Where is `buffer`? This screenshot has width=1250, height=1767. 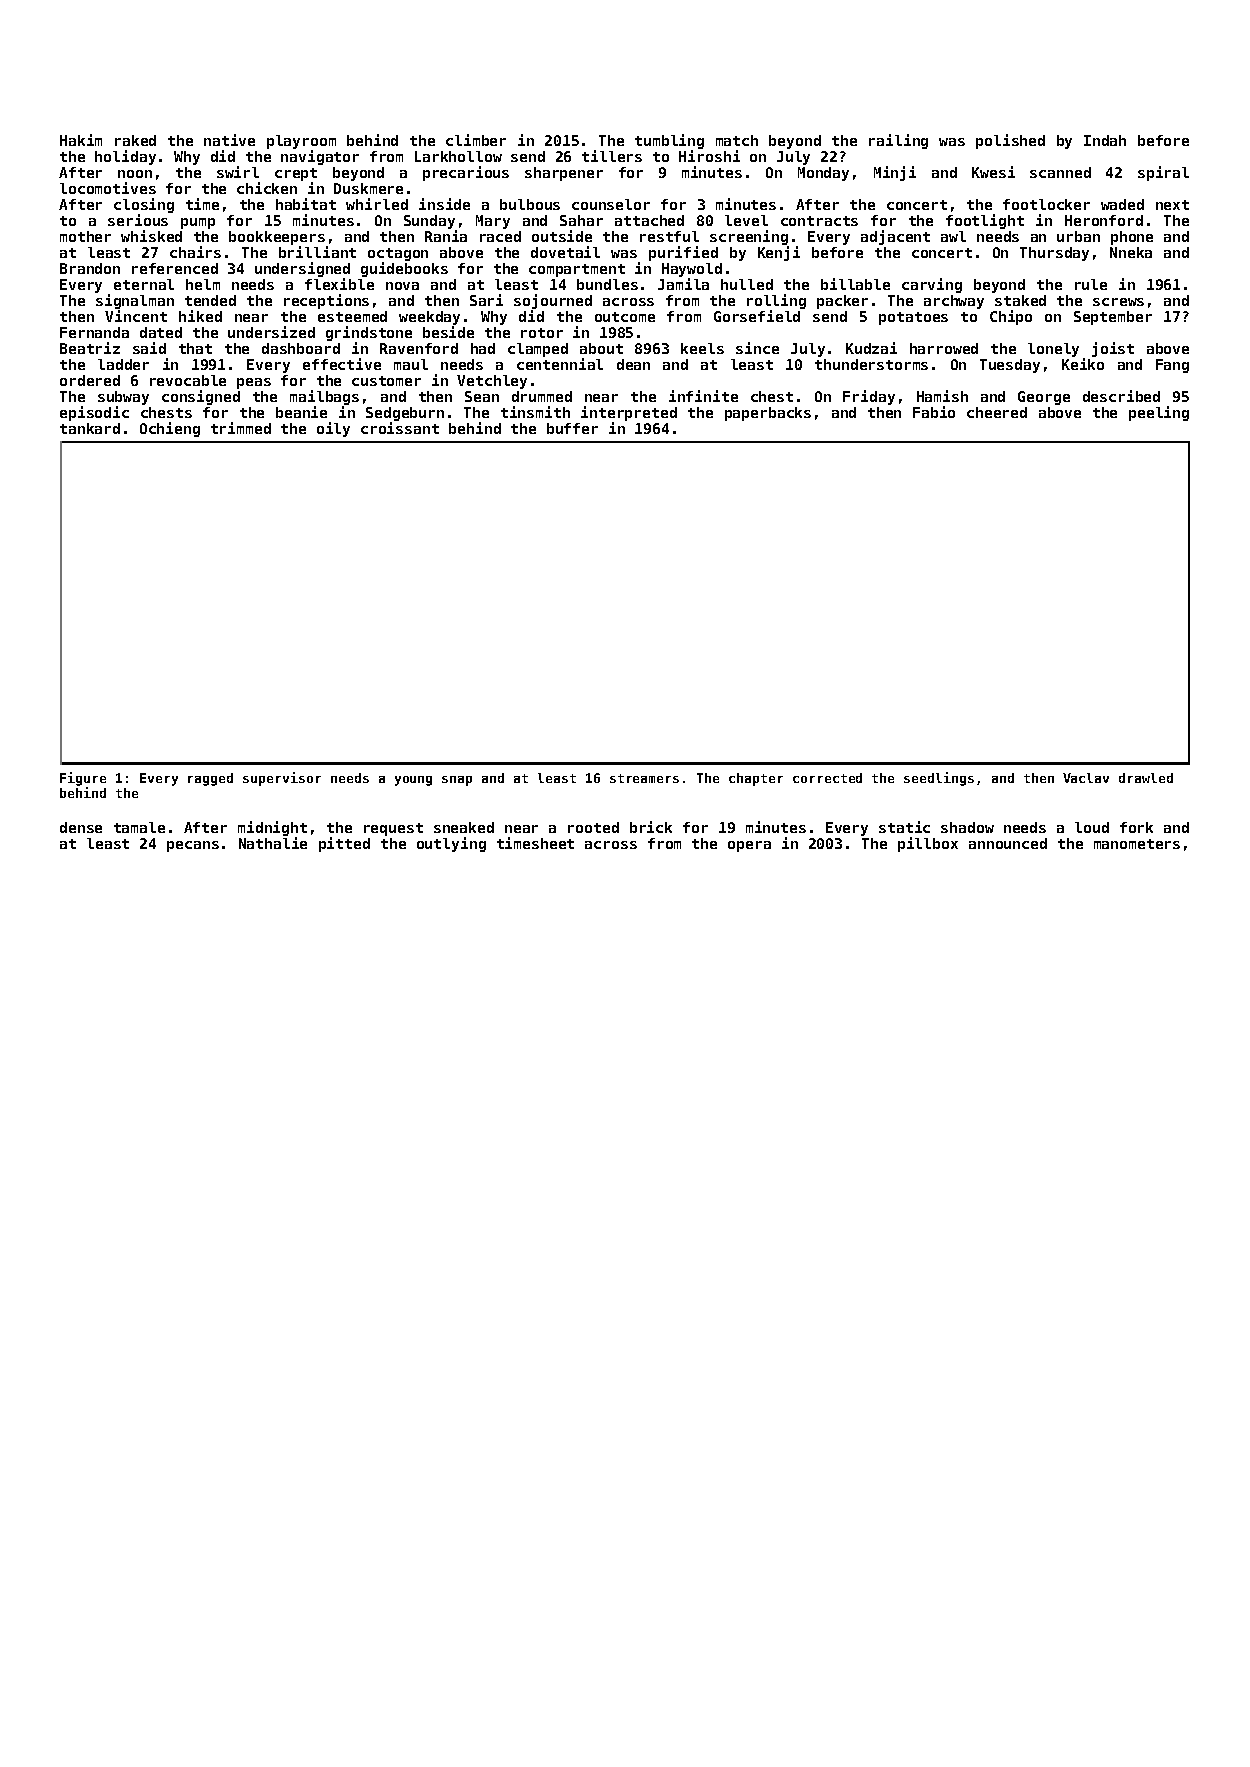 buffer is located at coordinates (572, 428).
